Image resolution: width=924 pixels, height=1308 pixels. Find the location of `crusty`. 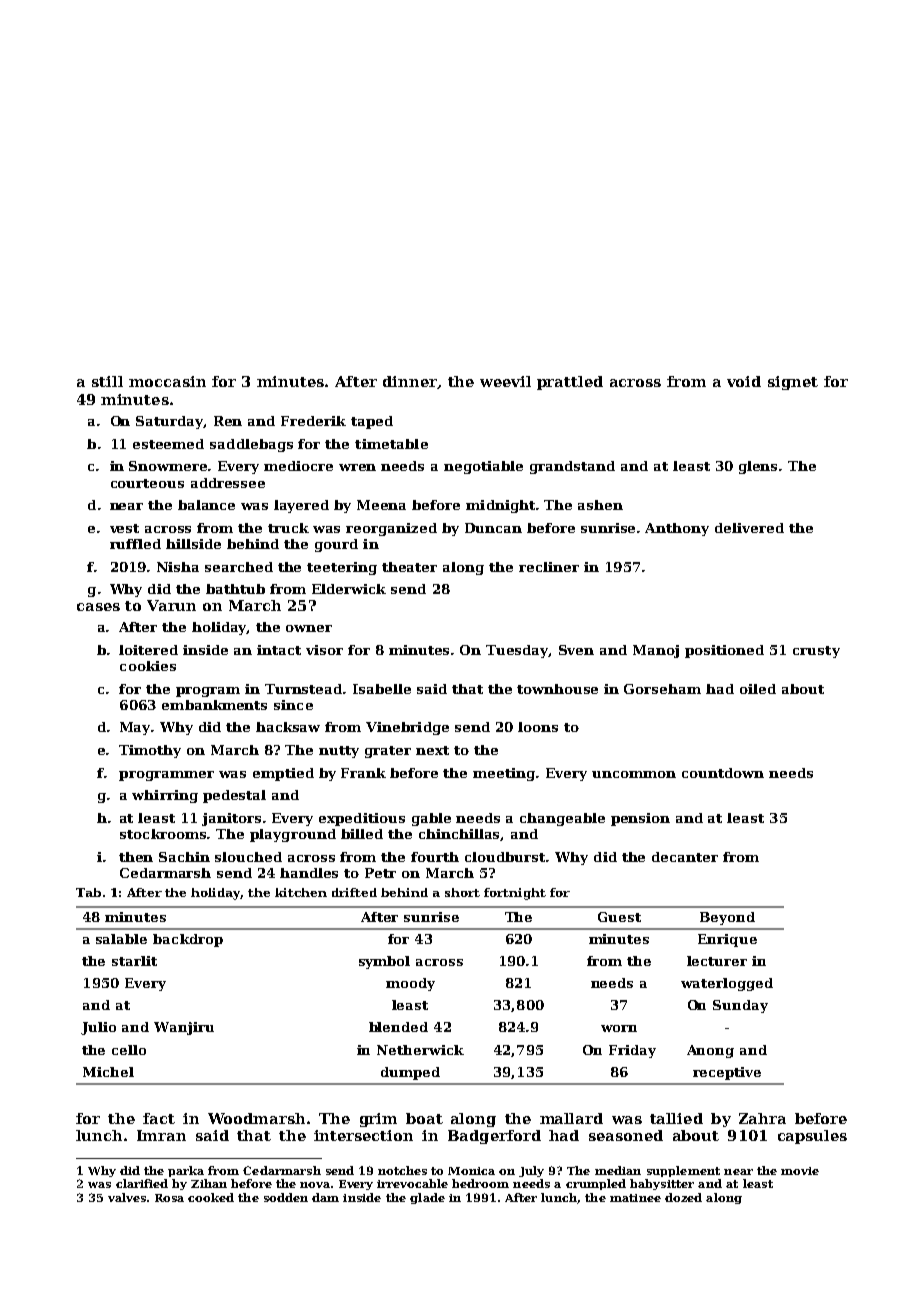

crusty is located at coordinates (816, 652).
